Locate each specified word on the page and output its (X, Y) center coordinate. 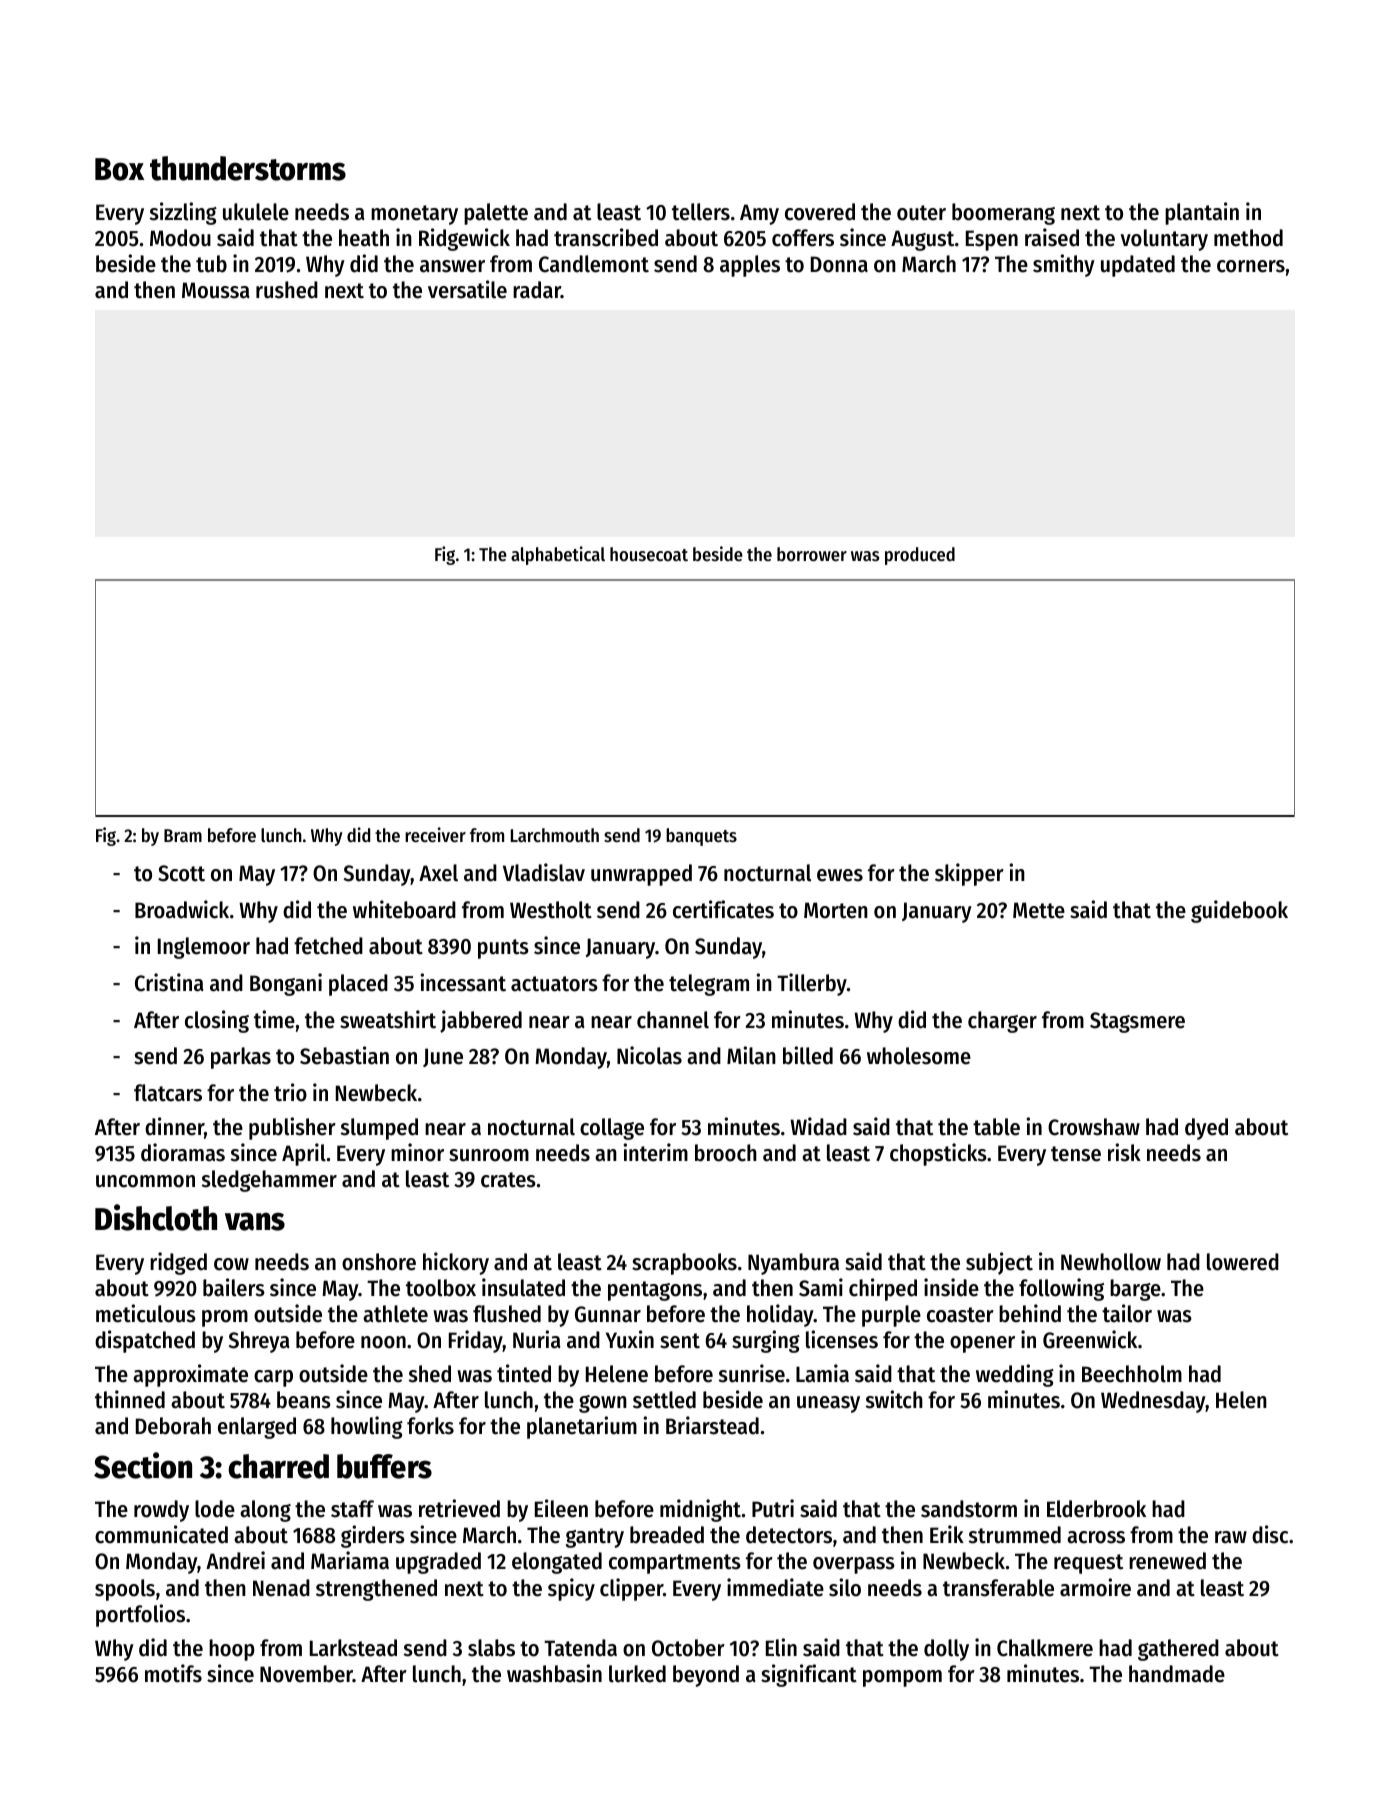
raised (1052, 237)
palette (496, 214)
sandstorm (969, 1509)
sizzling (183, 213)
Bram (183, 835)
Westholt (551, 910)
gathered (1178, 1650)
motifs (173, 1673)
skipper (969, 874)
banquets (701, 837)
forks (430, 1426)
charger (1002, 1022)
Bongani (286, 984)
